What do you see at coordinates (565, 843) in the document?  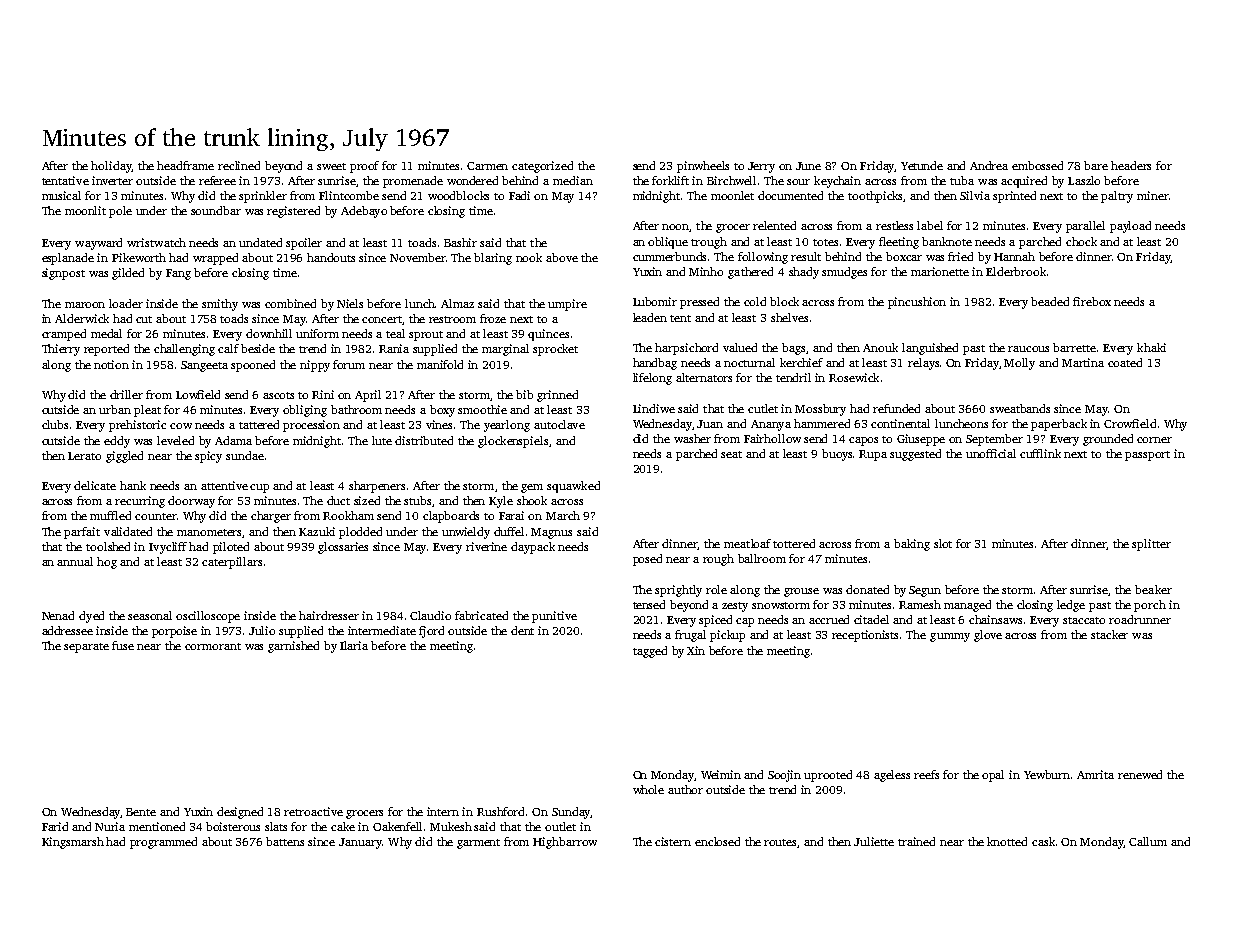 I see `Highbarrow` at bounding box center [565, 843].
